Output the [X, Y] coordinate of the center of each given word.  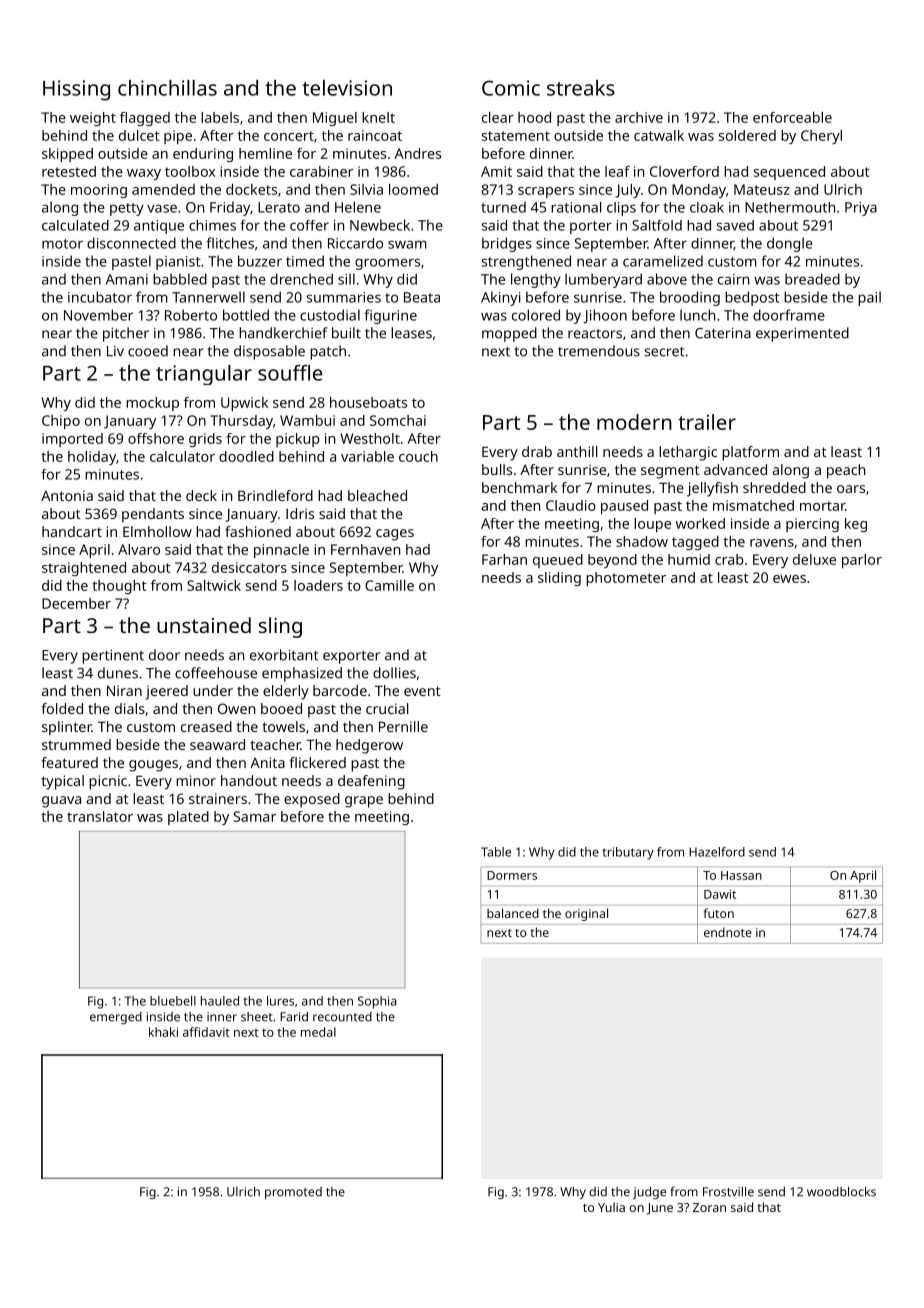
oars [851, 489]
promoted [293, 1193]
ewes [789, 579]
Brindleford [275, 495]
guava [61, 802]
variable [367, 456]
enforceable [792, 117]
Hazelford [717, 852]
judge [649, 1193]
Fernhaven [365, 549]
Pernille [403, 726]
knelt [378, 117]
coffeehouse [216, 673]
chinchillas [167, 88]
